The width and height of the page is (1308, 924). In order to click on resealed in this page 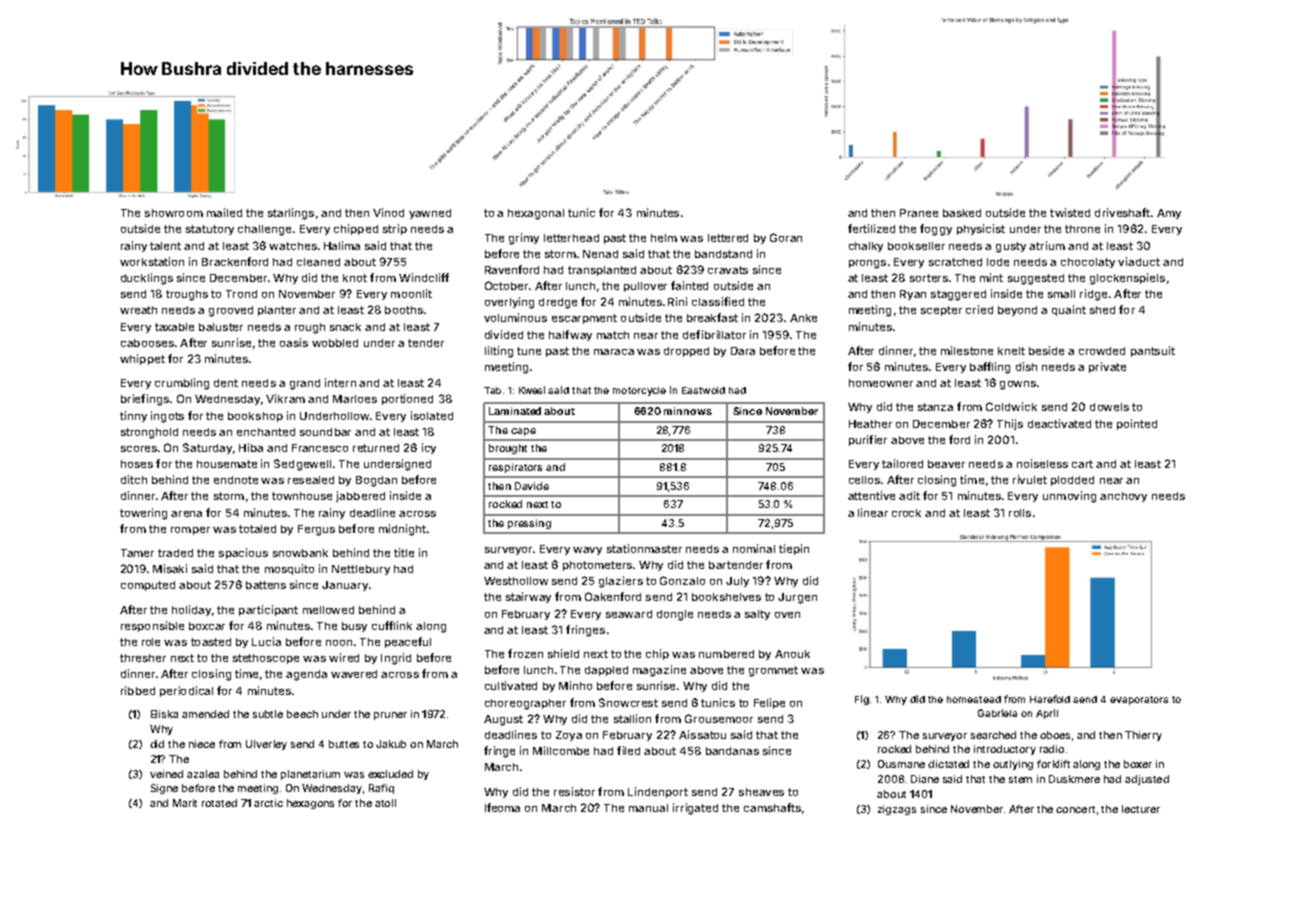, I will do `click(311, 480)`.
